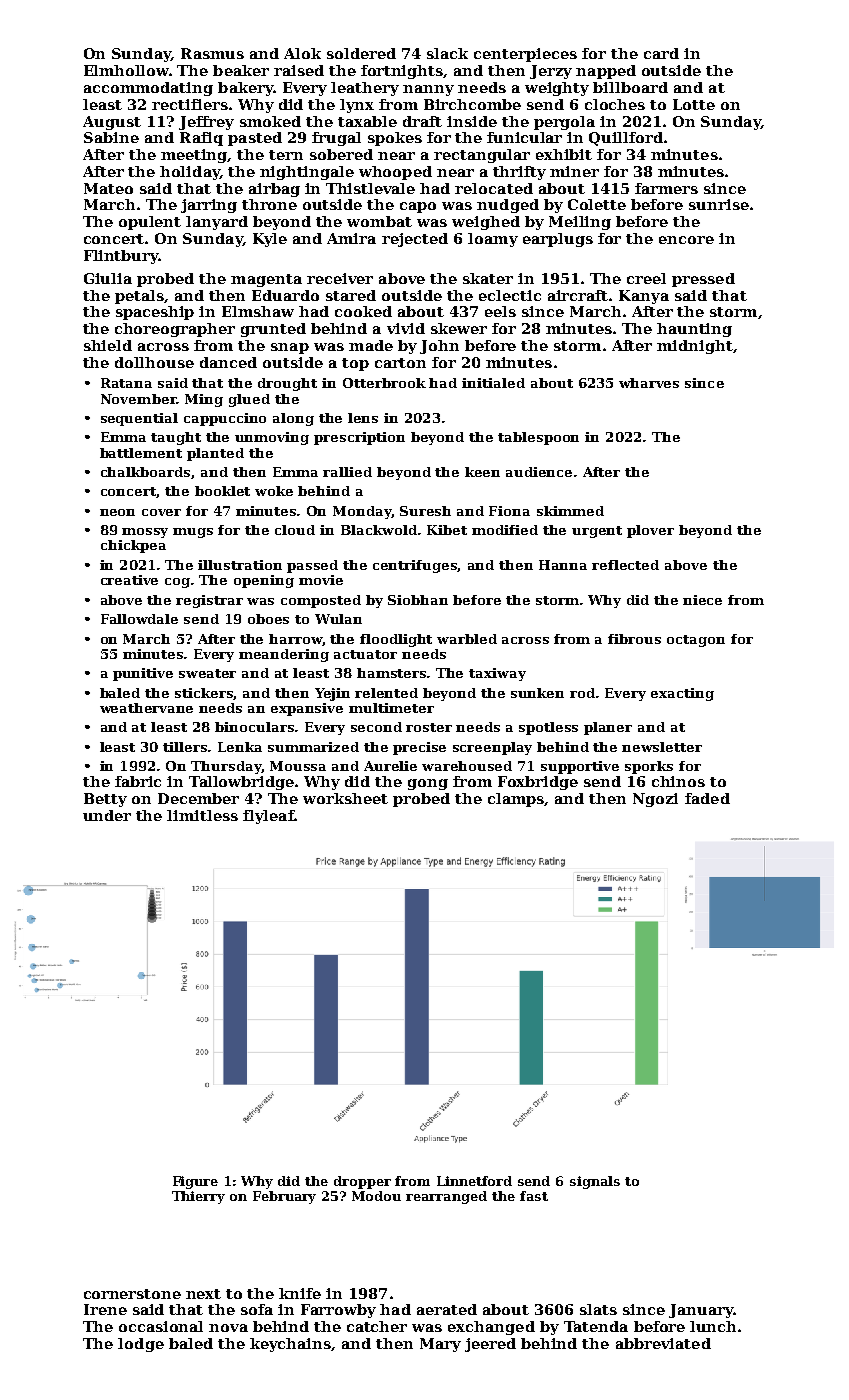  Describe the element at coordinates (661, 53) in the screenshot. I see `card` at that location.
